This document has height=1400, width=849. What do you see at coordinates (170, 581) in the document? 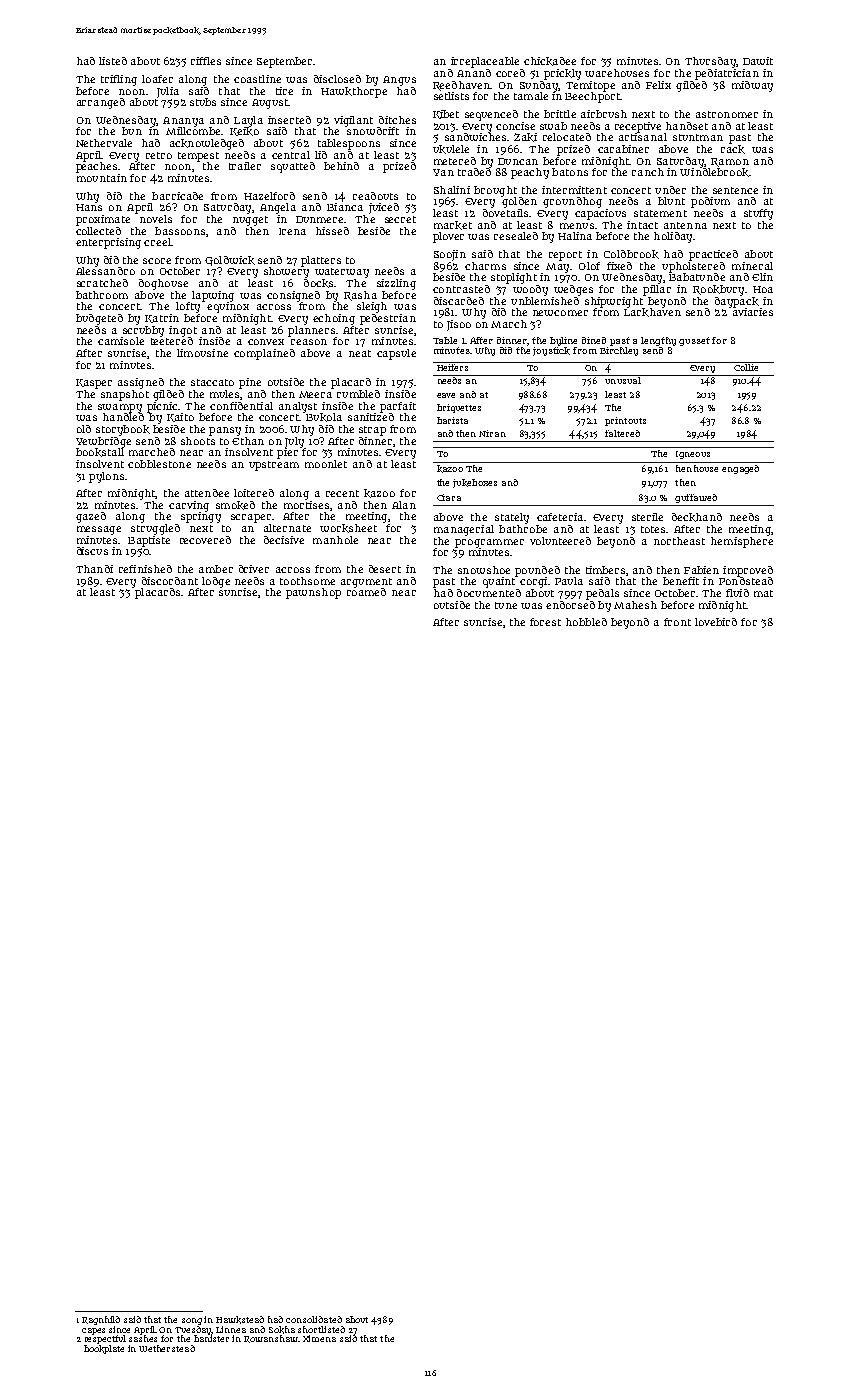
I see `discordant` at bounding box center [170, 581].
